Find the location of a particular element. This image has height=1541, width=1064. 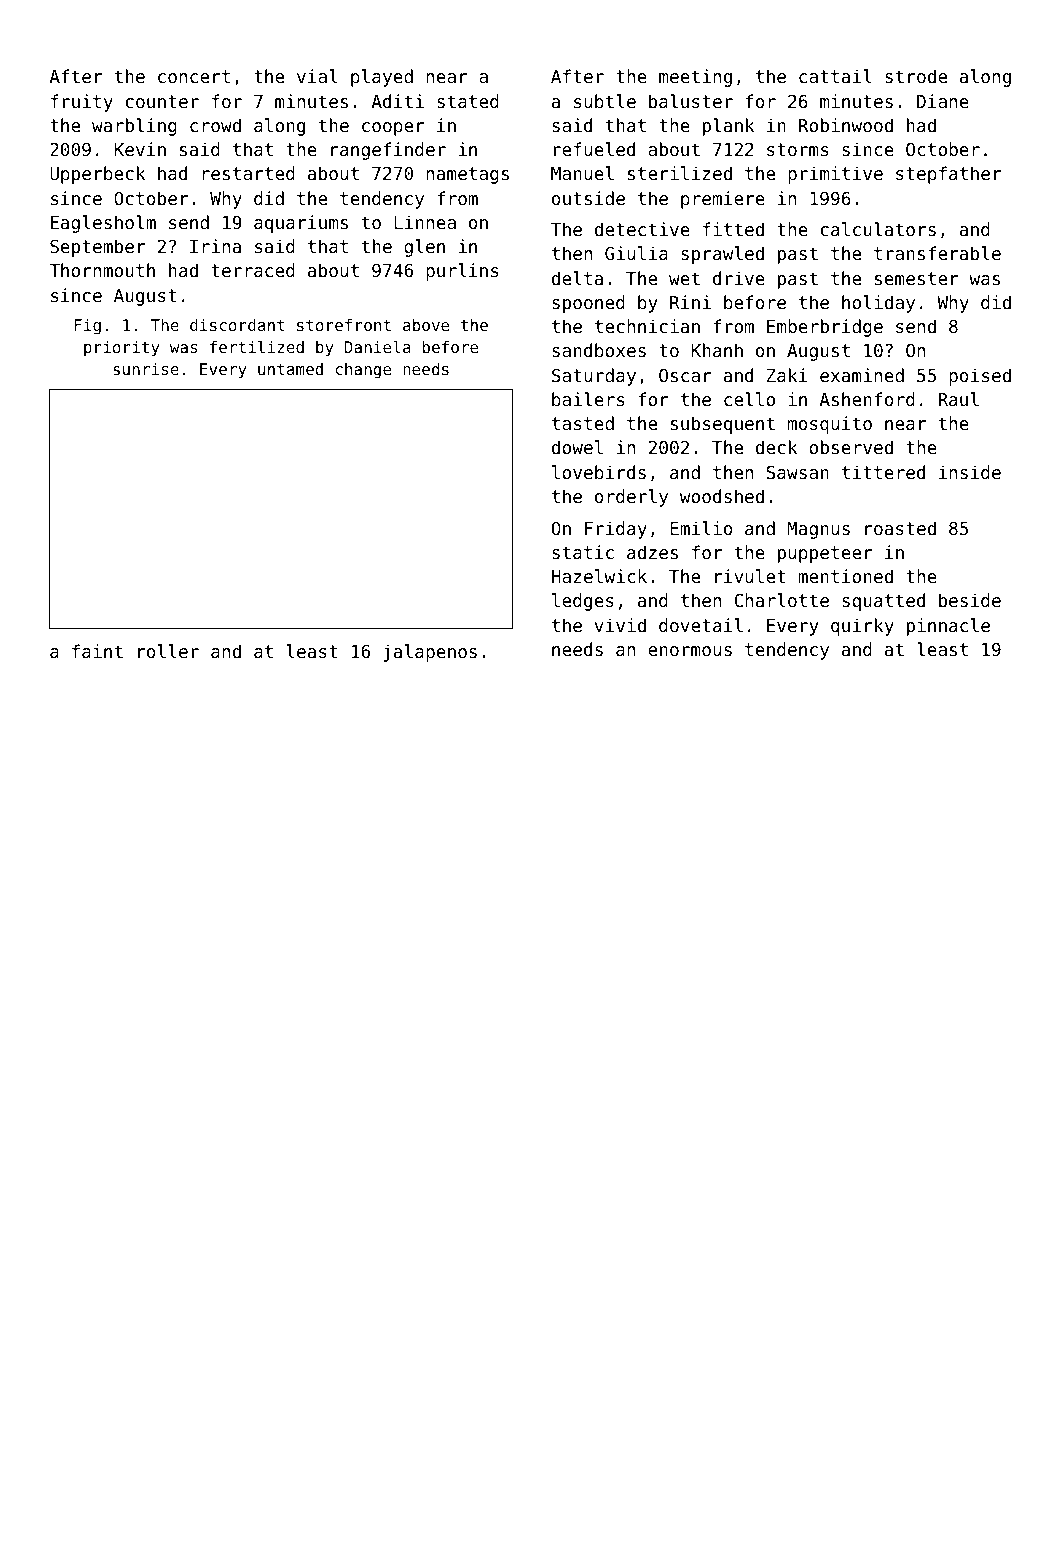

change is located at coordinates (363, 371).
